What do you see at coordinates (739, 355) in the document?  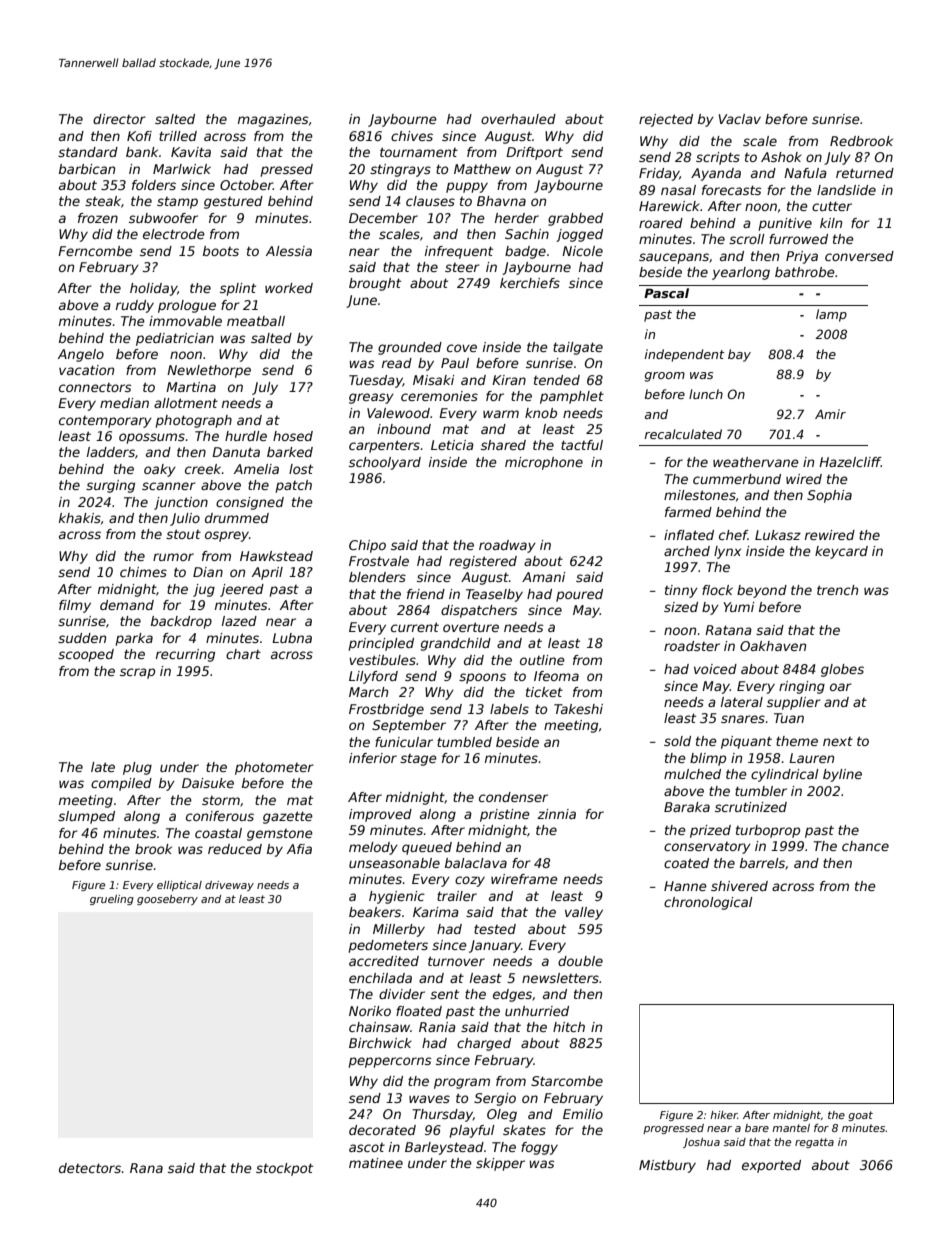 I see `bay` at bounding box center [739, 355].
